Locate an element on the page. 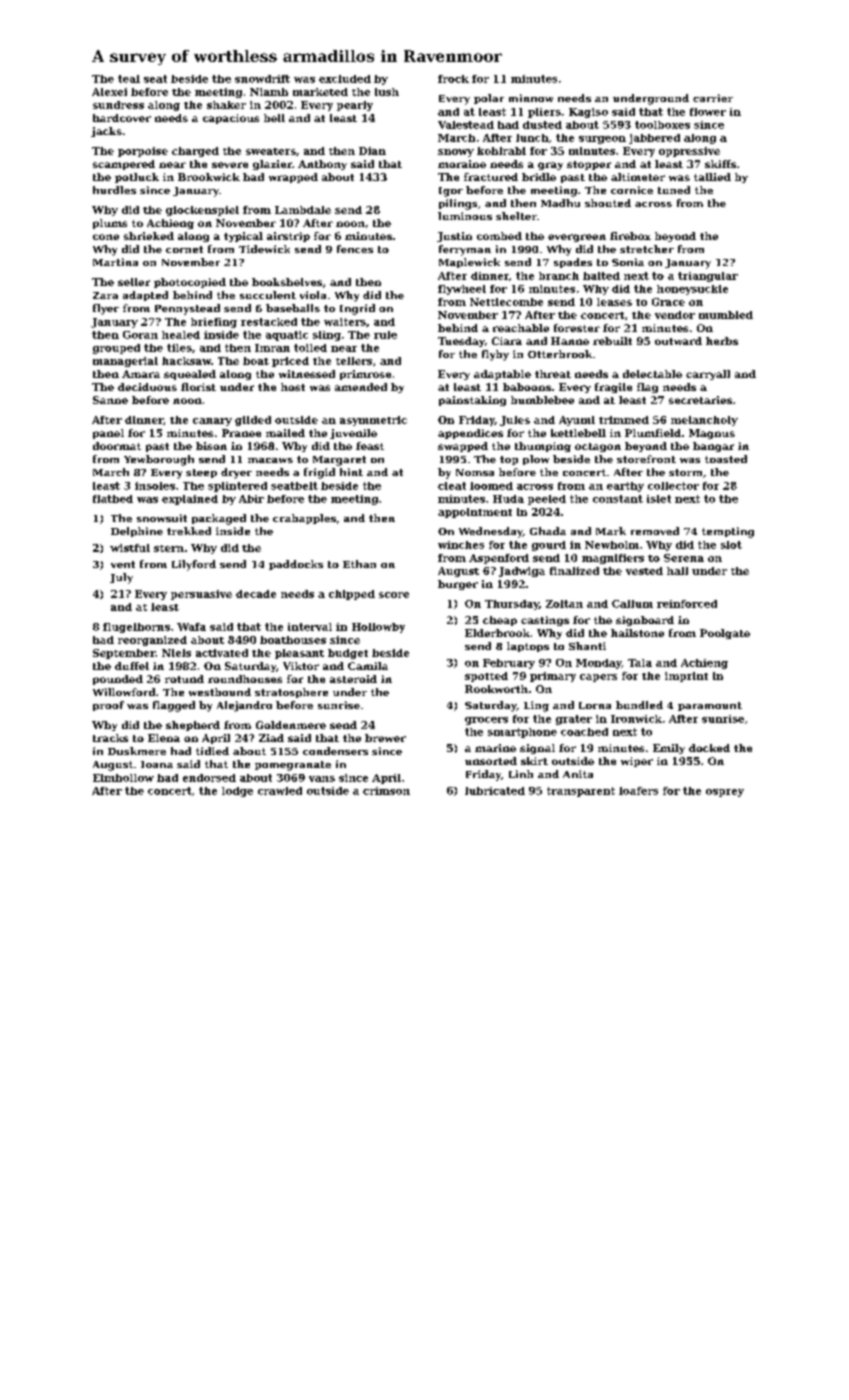 The height and width of the image is (1400, 849). July is located at coordinates (121, 578).
